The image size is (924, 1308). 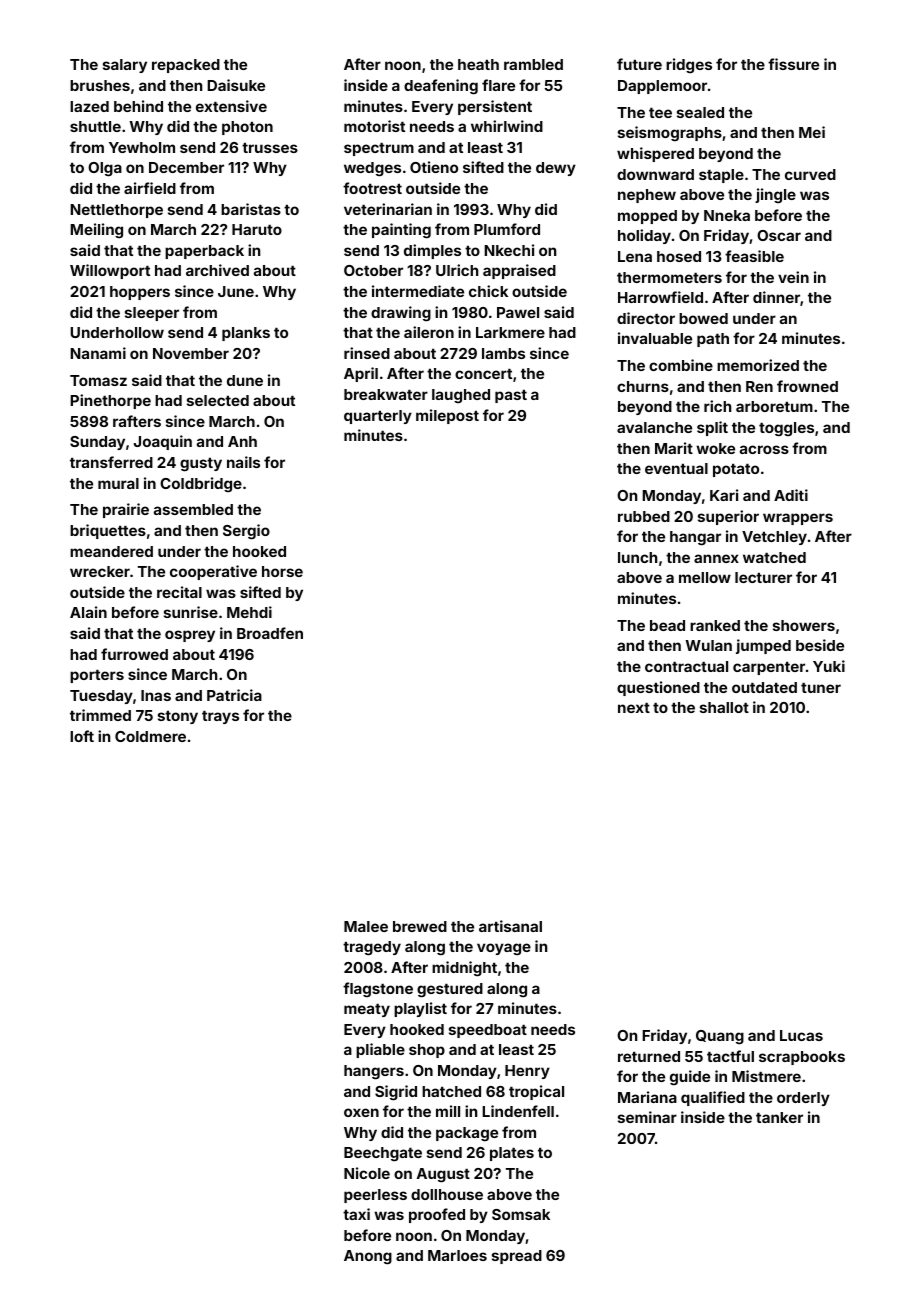 What do you see at coordinates (448, 1111) in the screenshot?
I see `mill` at bounding box center [448, 1111].
